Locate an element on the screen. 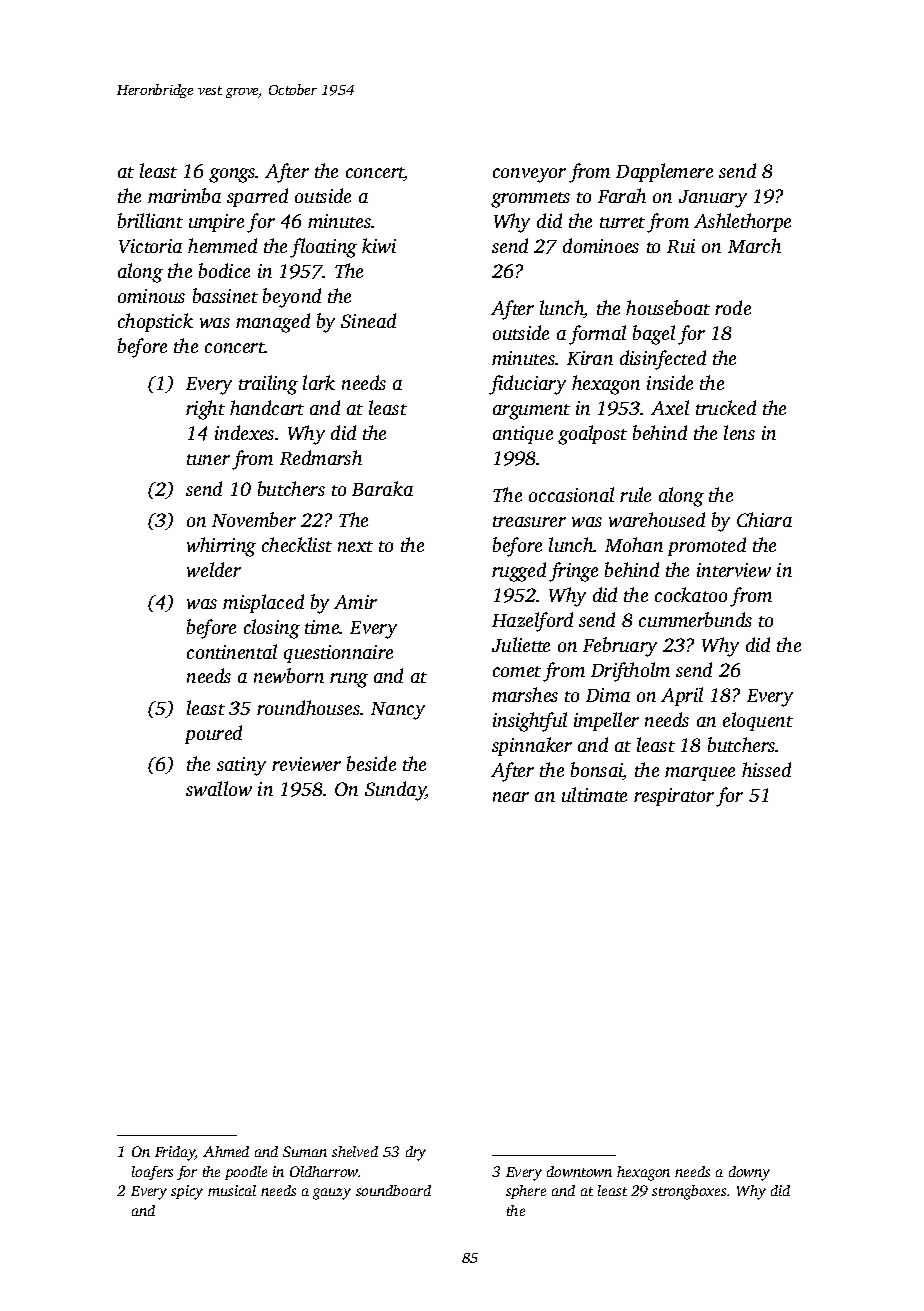 This screenshot has width=924, height=1311. marquee is located at coordinates (700, 774).
